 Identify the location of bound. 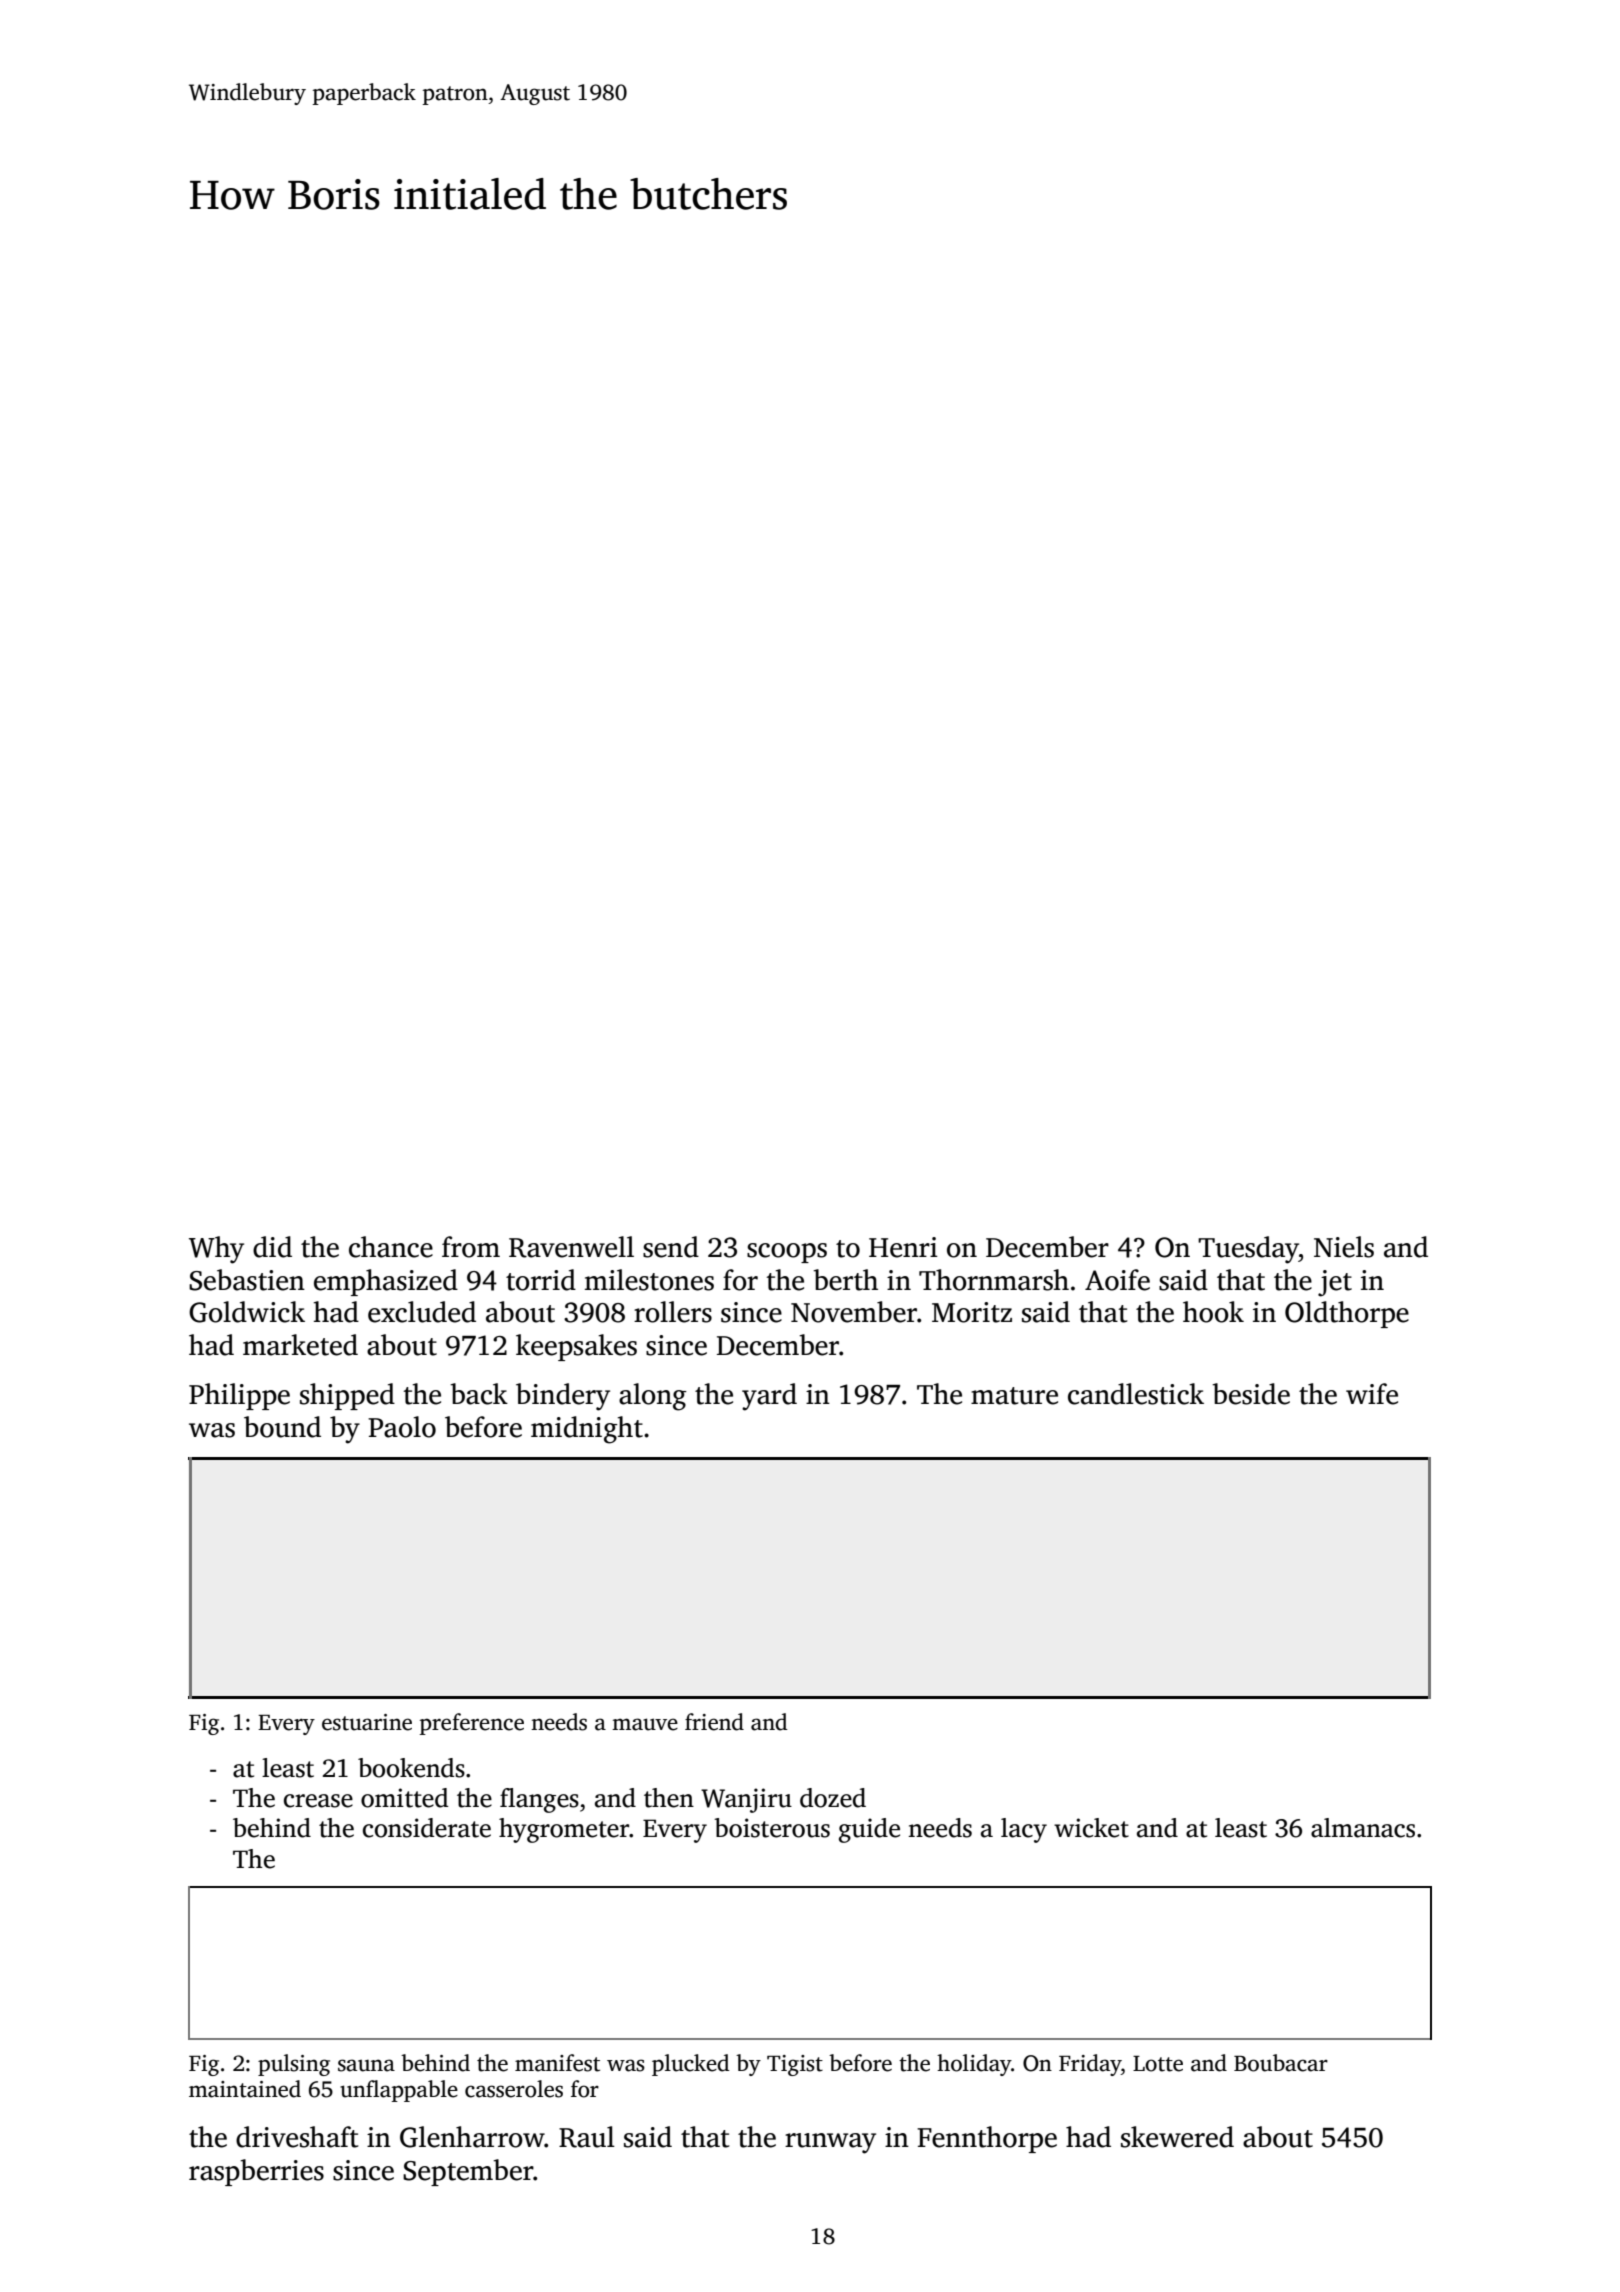
(282, 1427).
